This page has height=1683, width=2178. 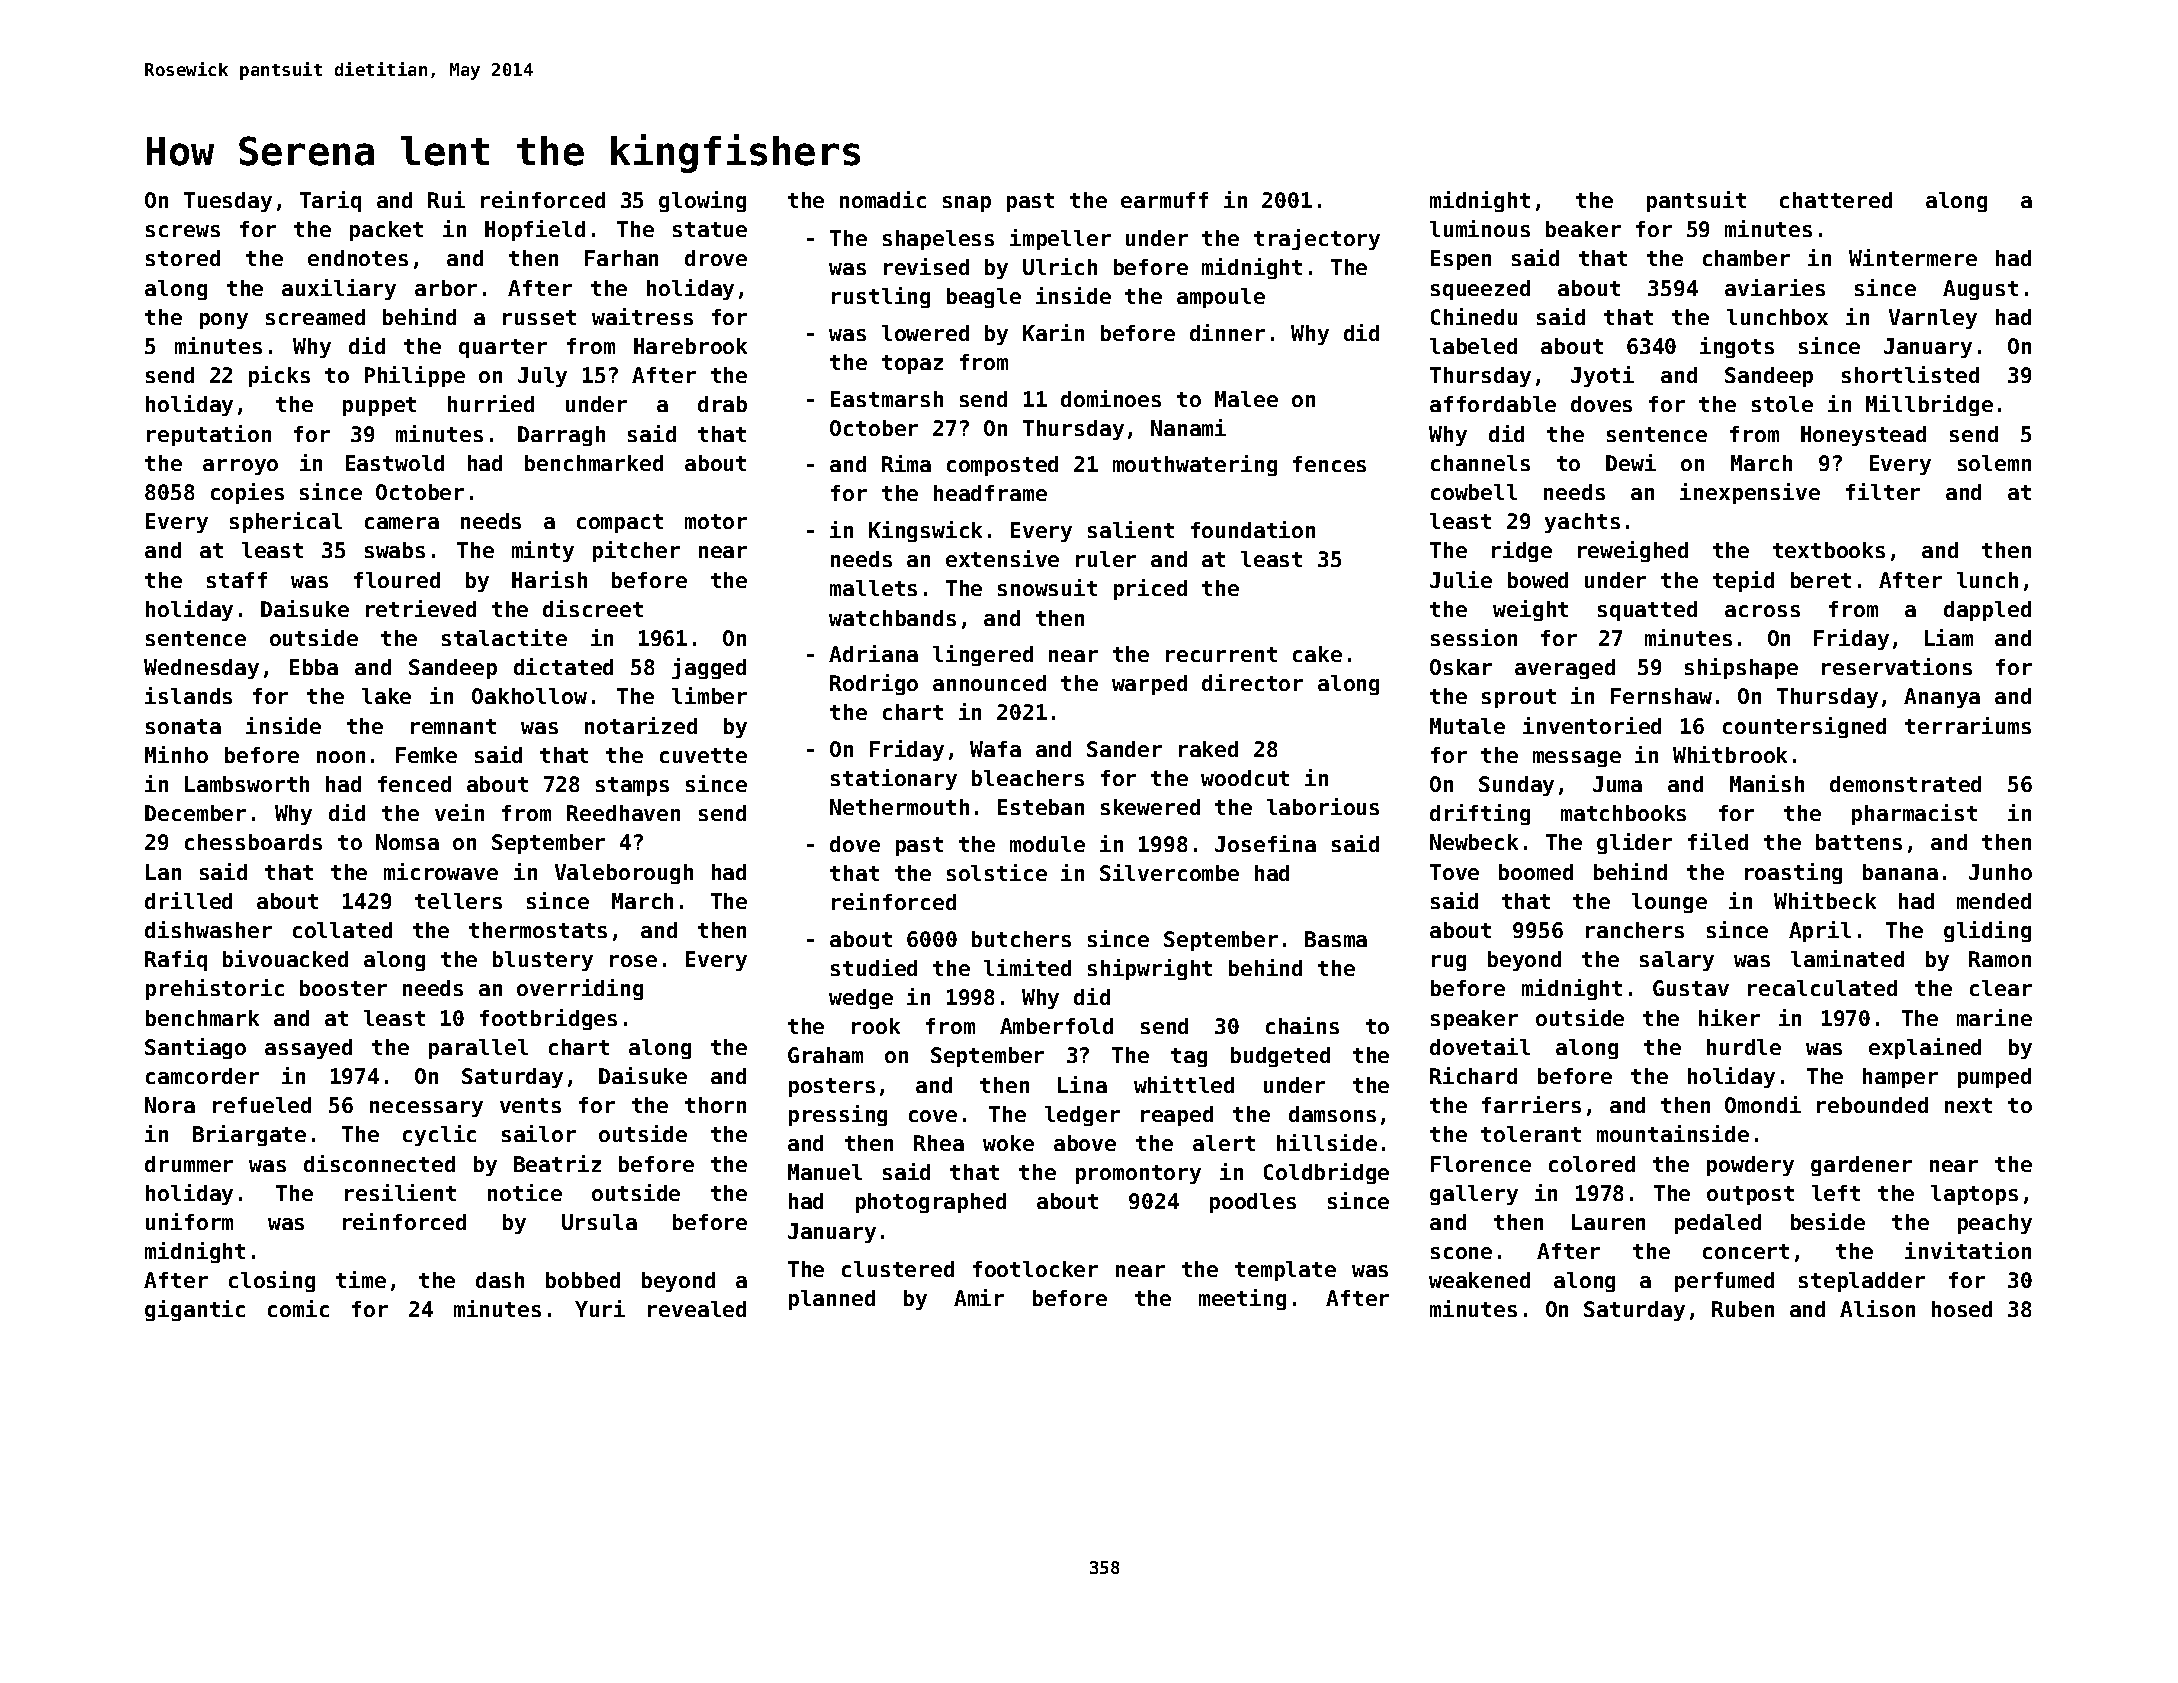 What do you see at coordinates (912, 364) in the page?
I see `topaz` at bounding box center [912, 364].
